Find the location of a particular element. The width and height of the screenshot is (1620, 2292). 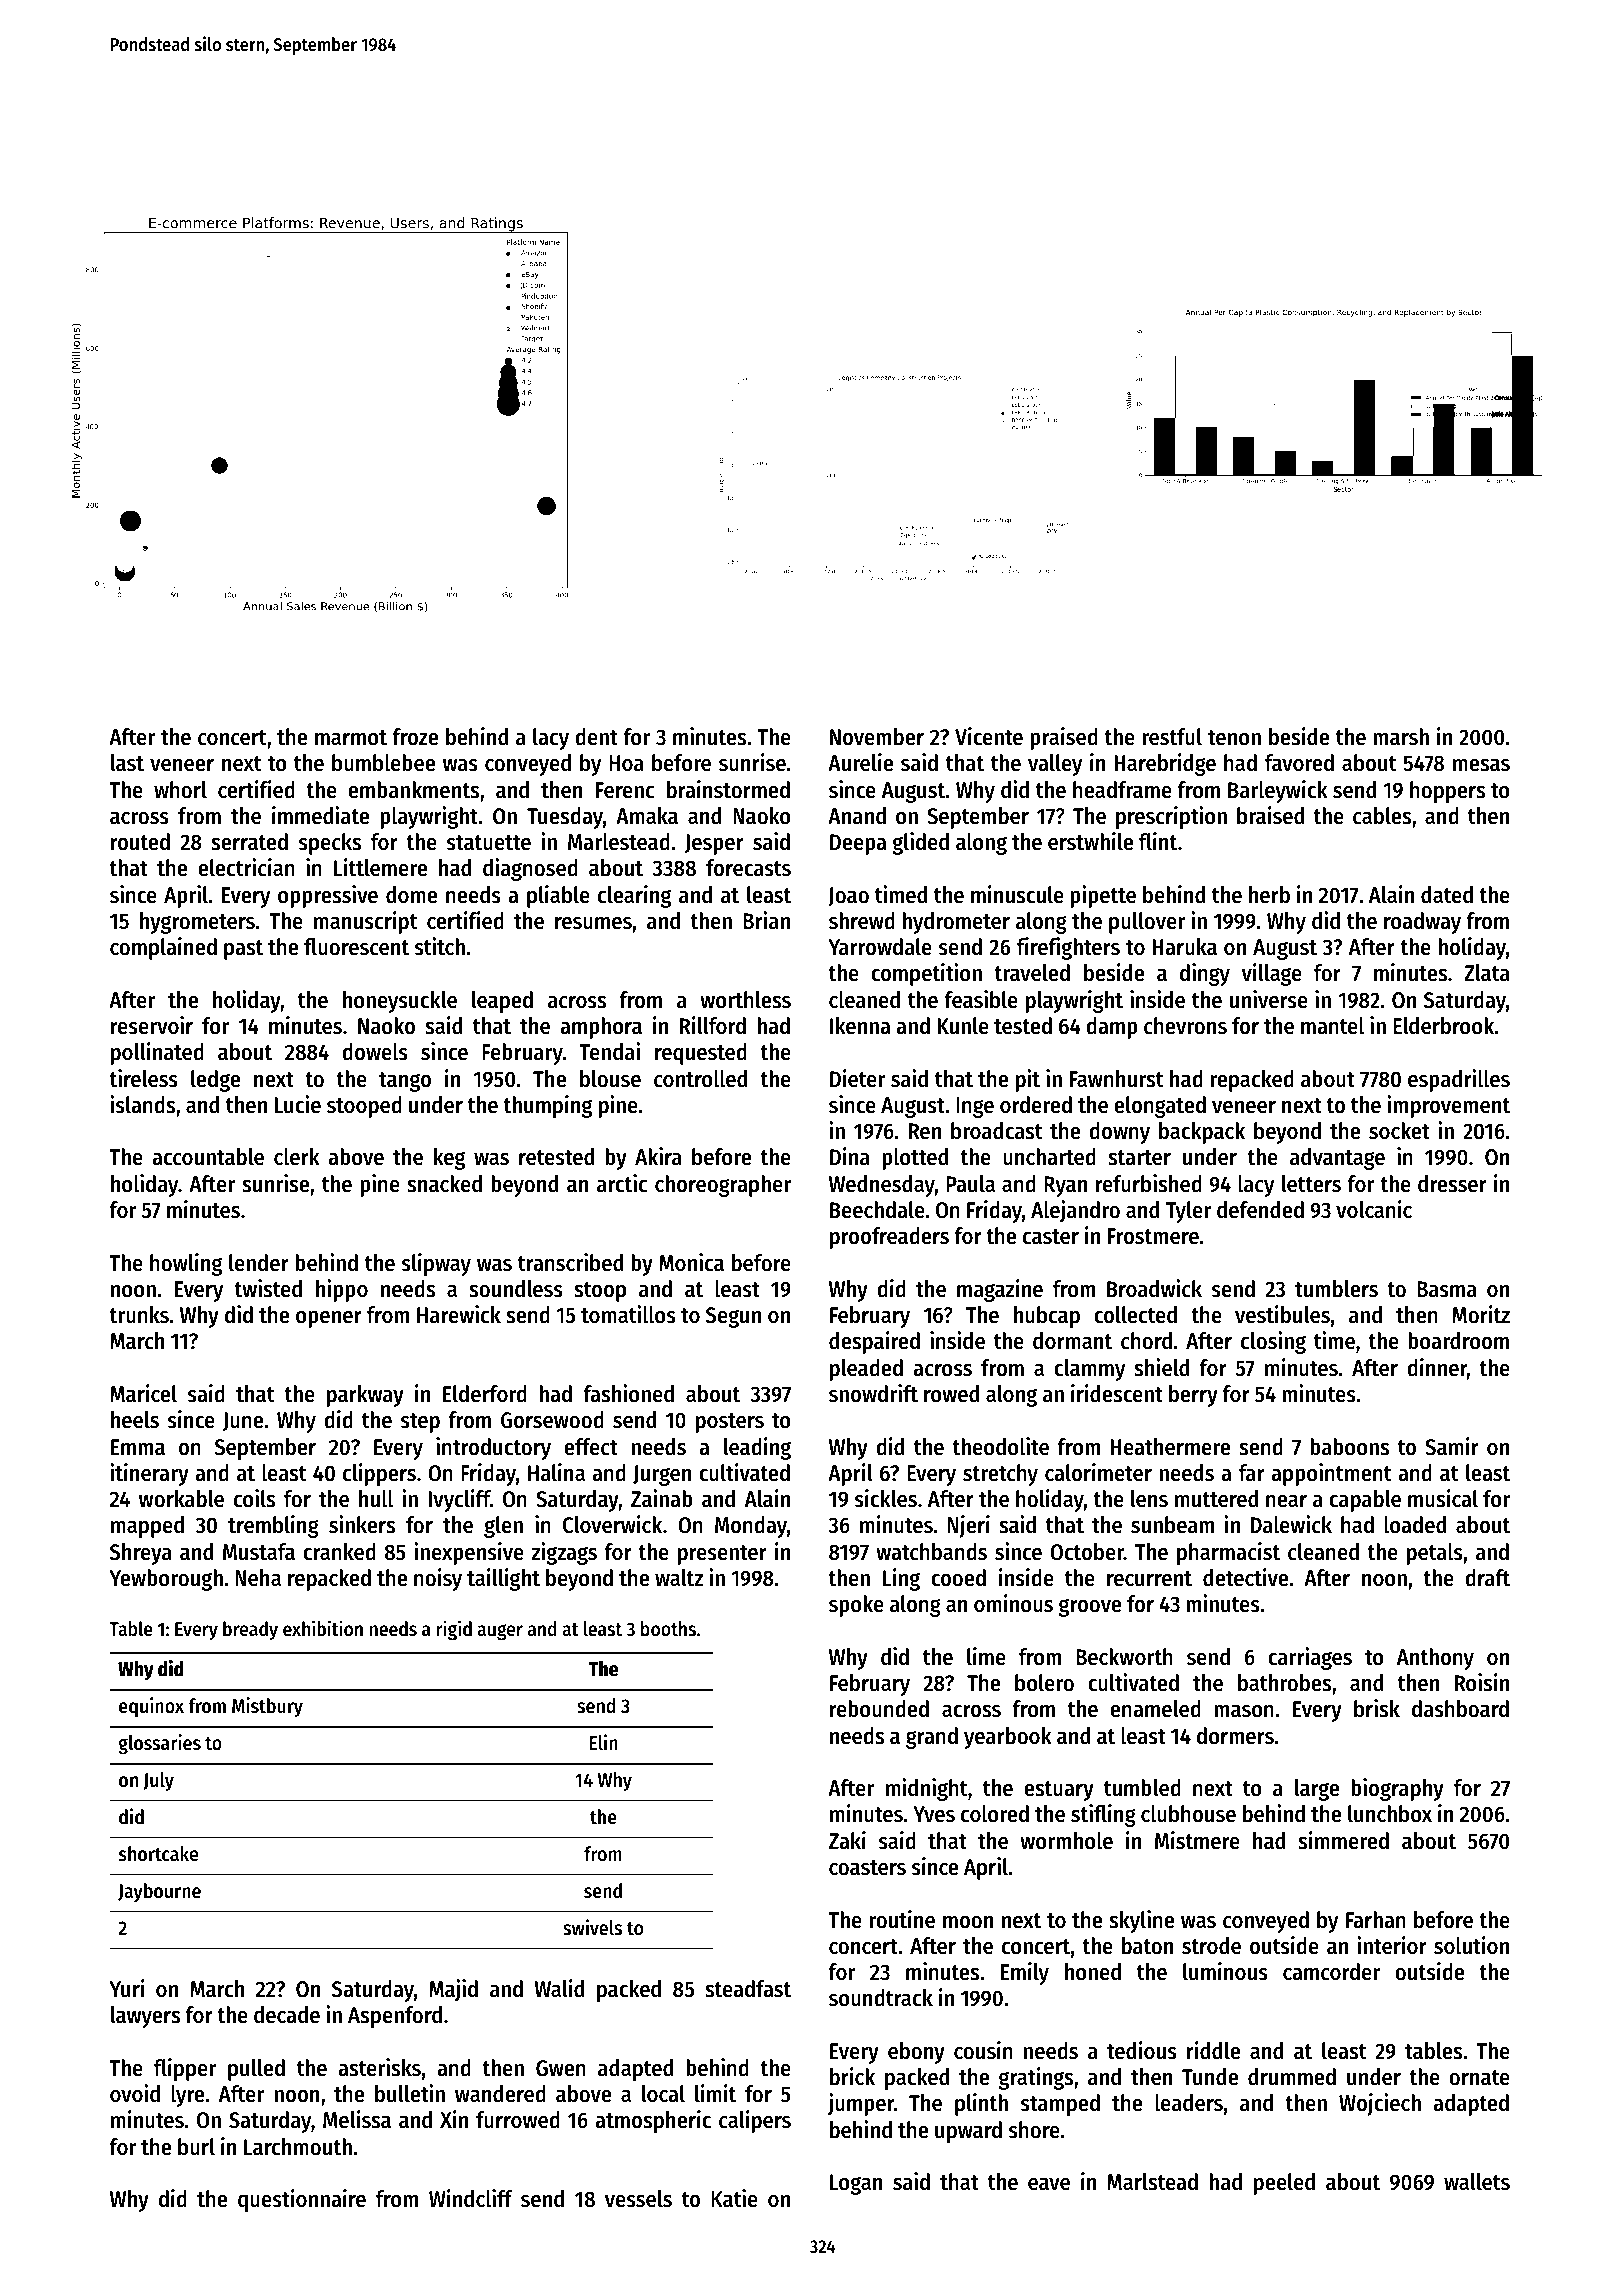

vestibules is located at coordinates (1282, 1314).
